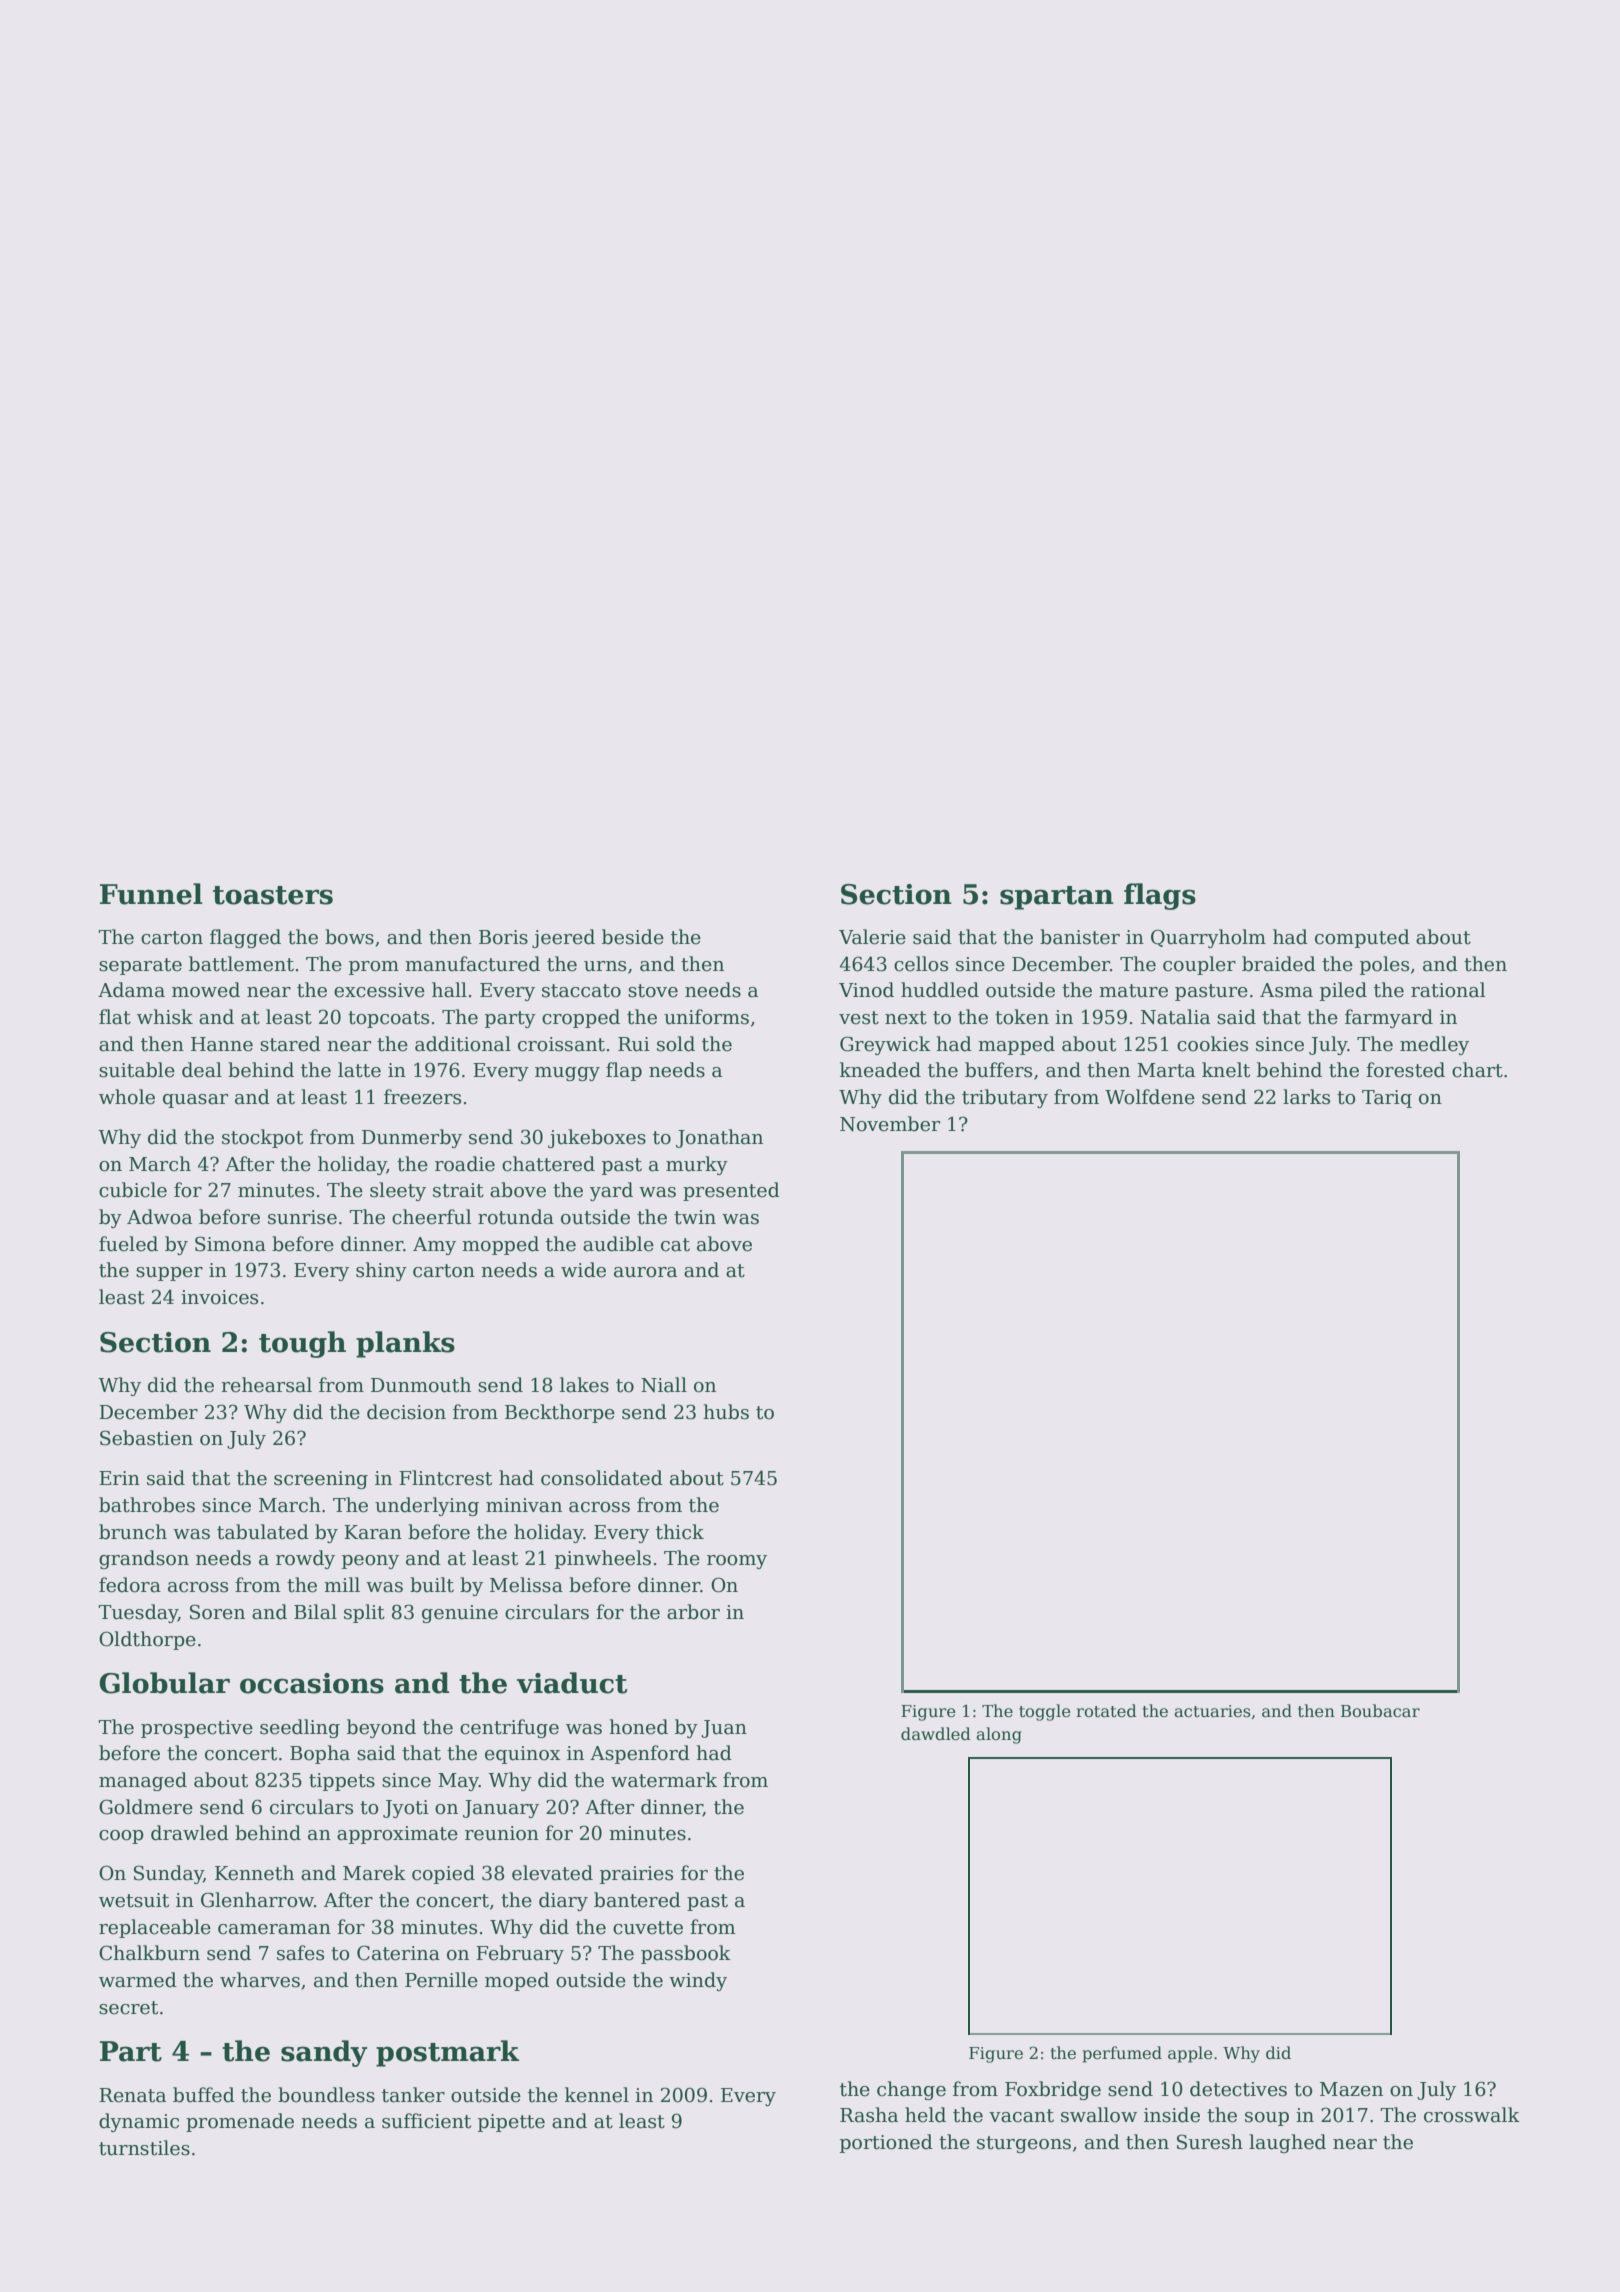 This screenshot has width=1620, height=2292. Describe the element at coordinates (149, 1953) in the screenshot. I see `Chalkburn` at that location.
